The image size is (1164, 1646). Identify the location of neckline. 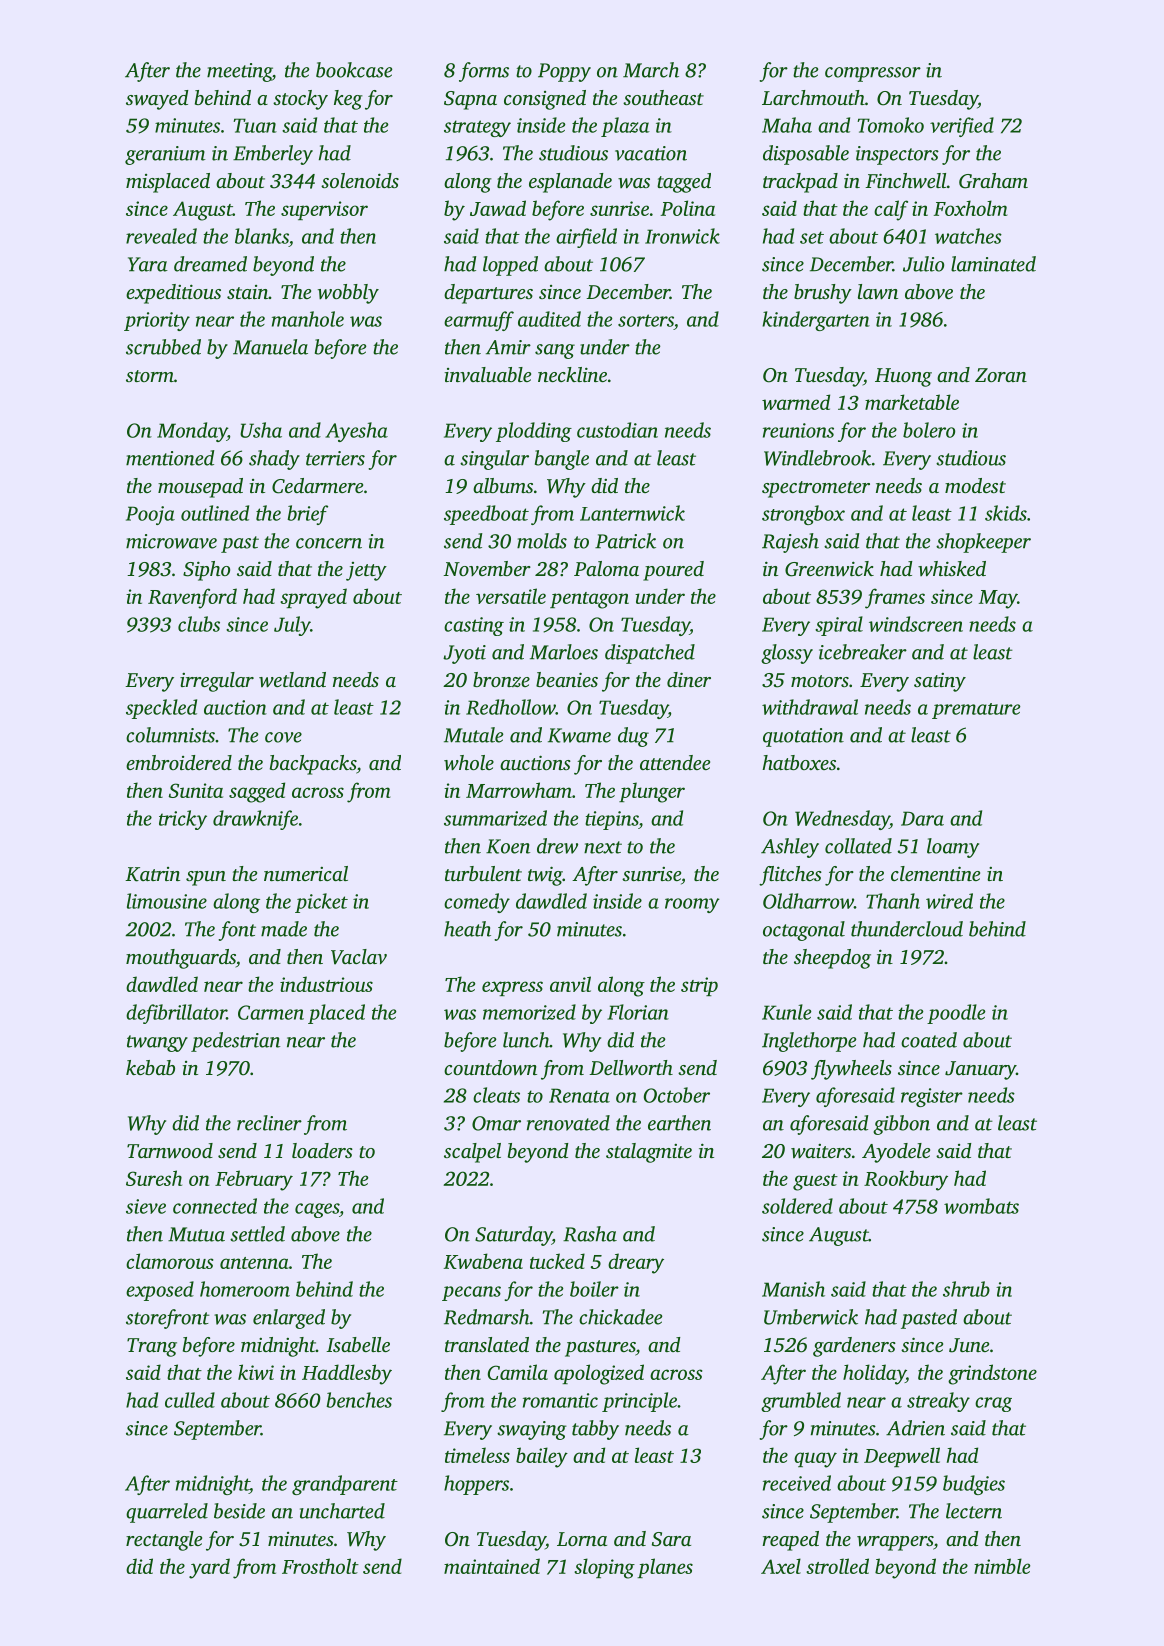
(572, 374).
